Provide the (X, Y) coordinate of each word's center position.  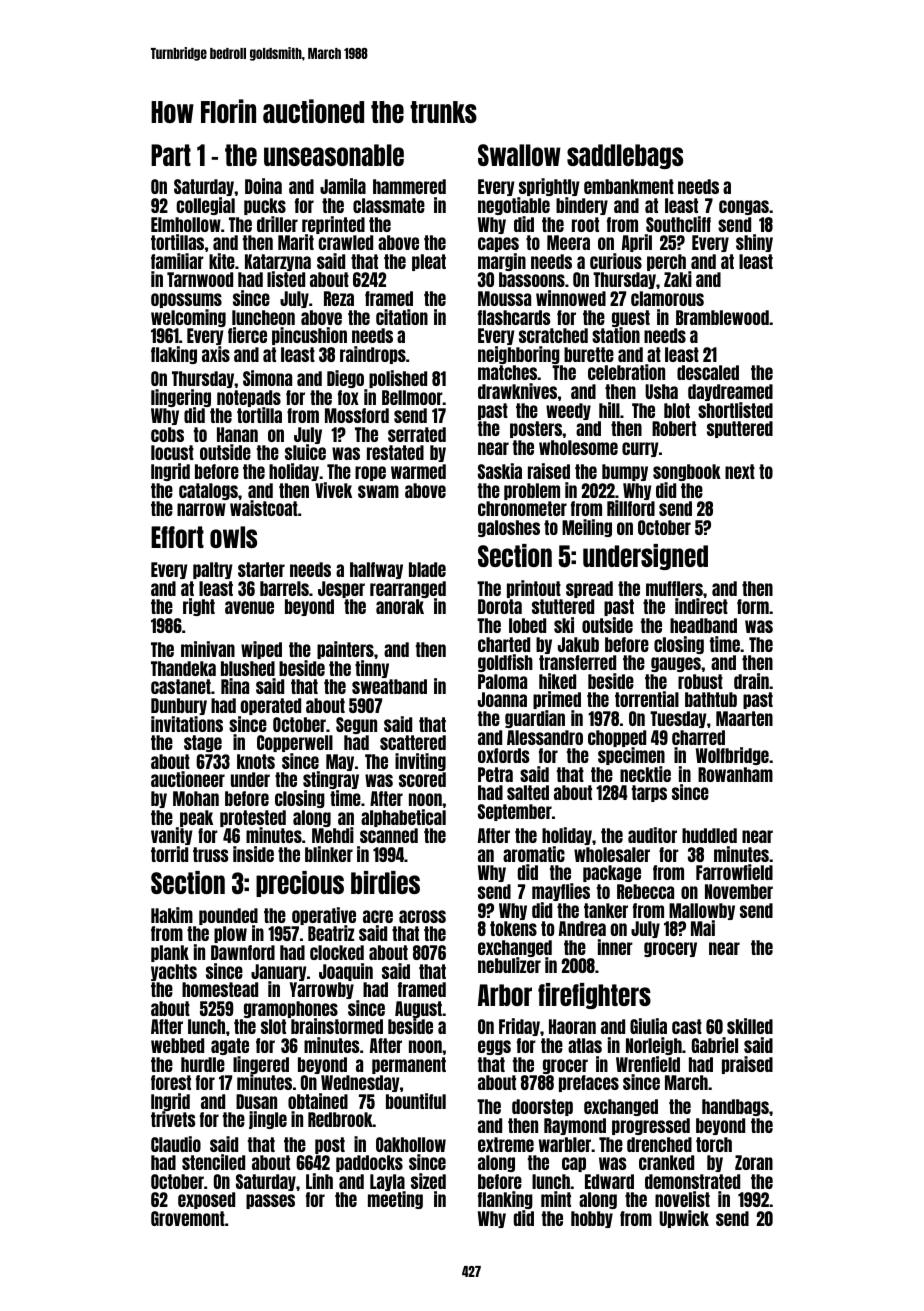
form (753, 606)
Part (171, 155)
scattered (413, 742)
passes (270, 1201)
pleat (429, 262)
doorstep (542, 1107)
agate (230, 1046)
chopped (617, 739)
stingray (331, 780)
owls (233, 537)
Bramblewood (722, 317)
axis (216, 354)
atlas (585, 1045)
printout (534, 589)
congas (744, 207)
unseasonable (334, 155)
